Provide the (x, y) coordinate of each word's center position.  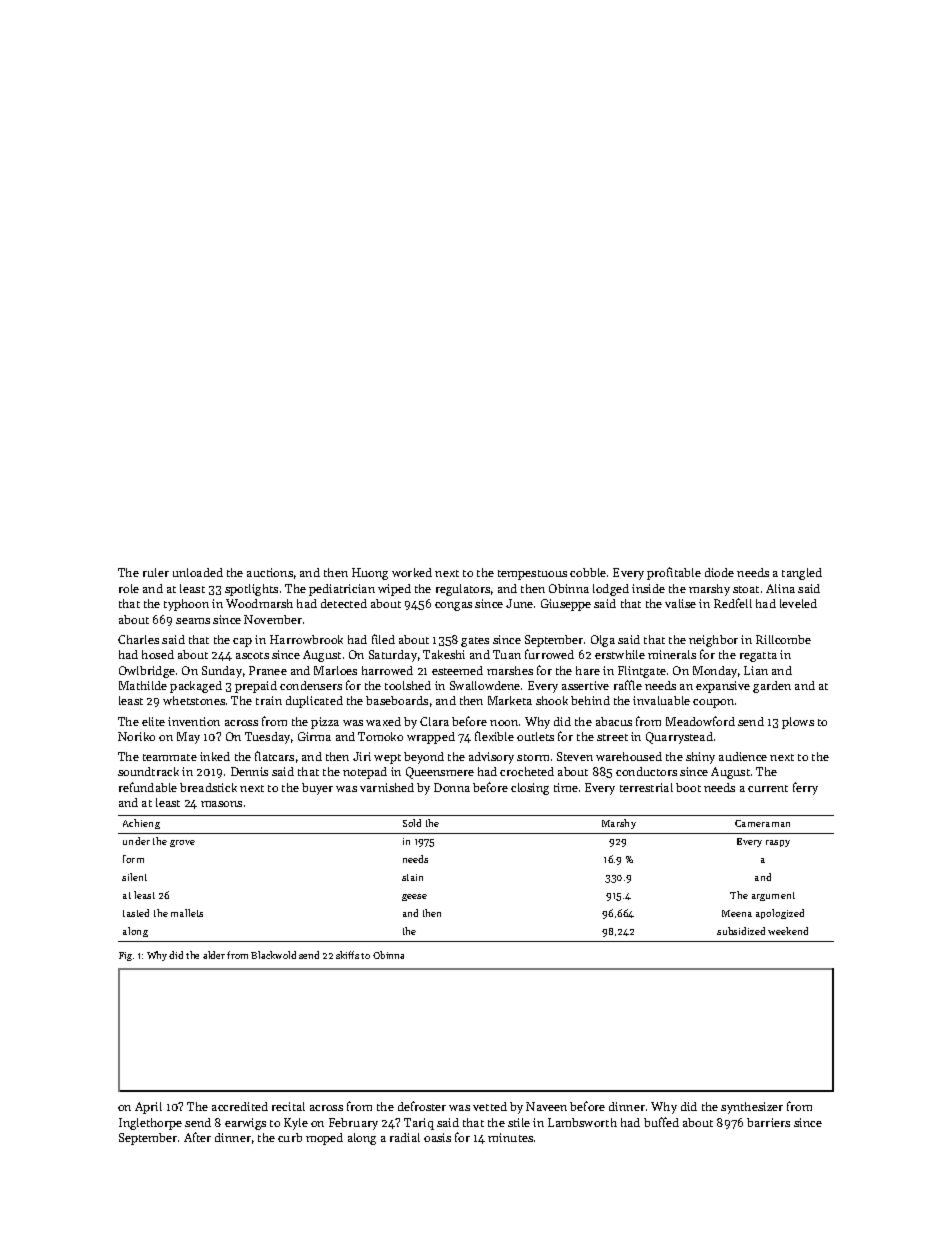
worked (412, 572)
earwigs (245, 1124)
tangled (802, 574)
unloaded (198, 572)
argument (773, 896)
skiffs (347, 955)
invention (194, 721)
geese (414, 897)
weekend (788, 931)
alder (214, 955)
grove (182, 843)
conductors (646, 771)
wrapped (431, 738)
